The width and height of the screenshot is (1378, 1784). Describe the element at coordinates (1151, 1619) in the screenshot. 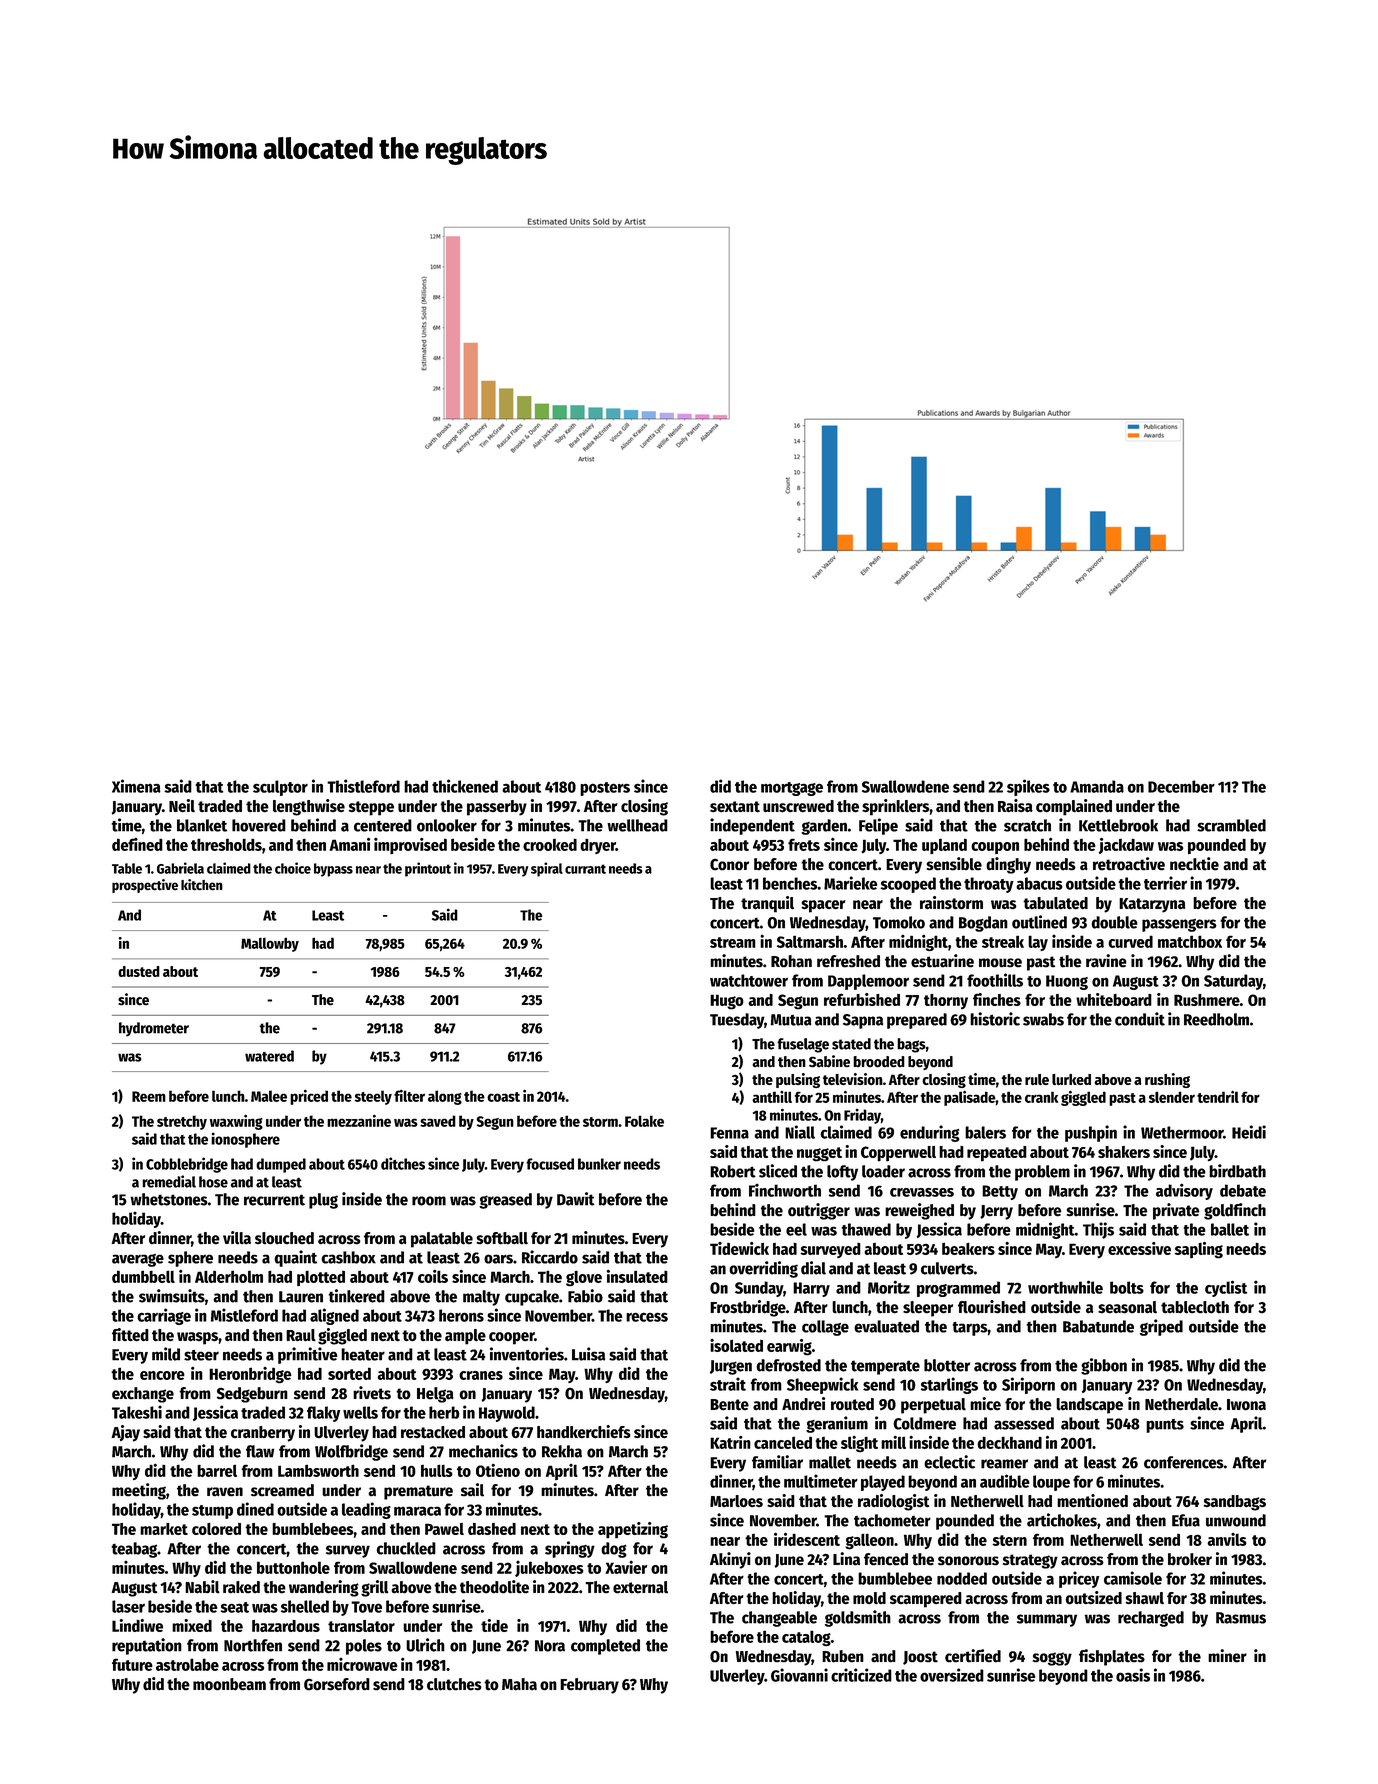

I see `recharged` at that location.
